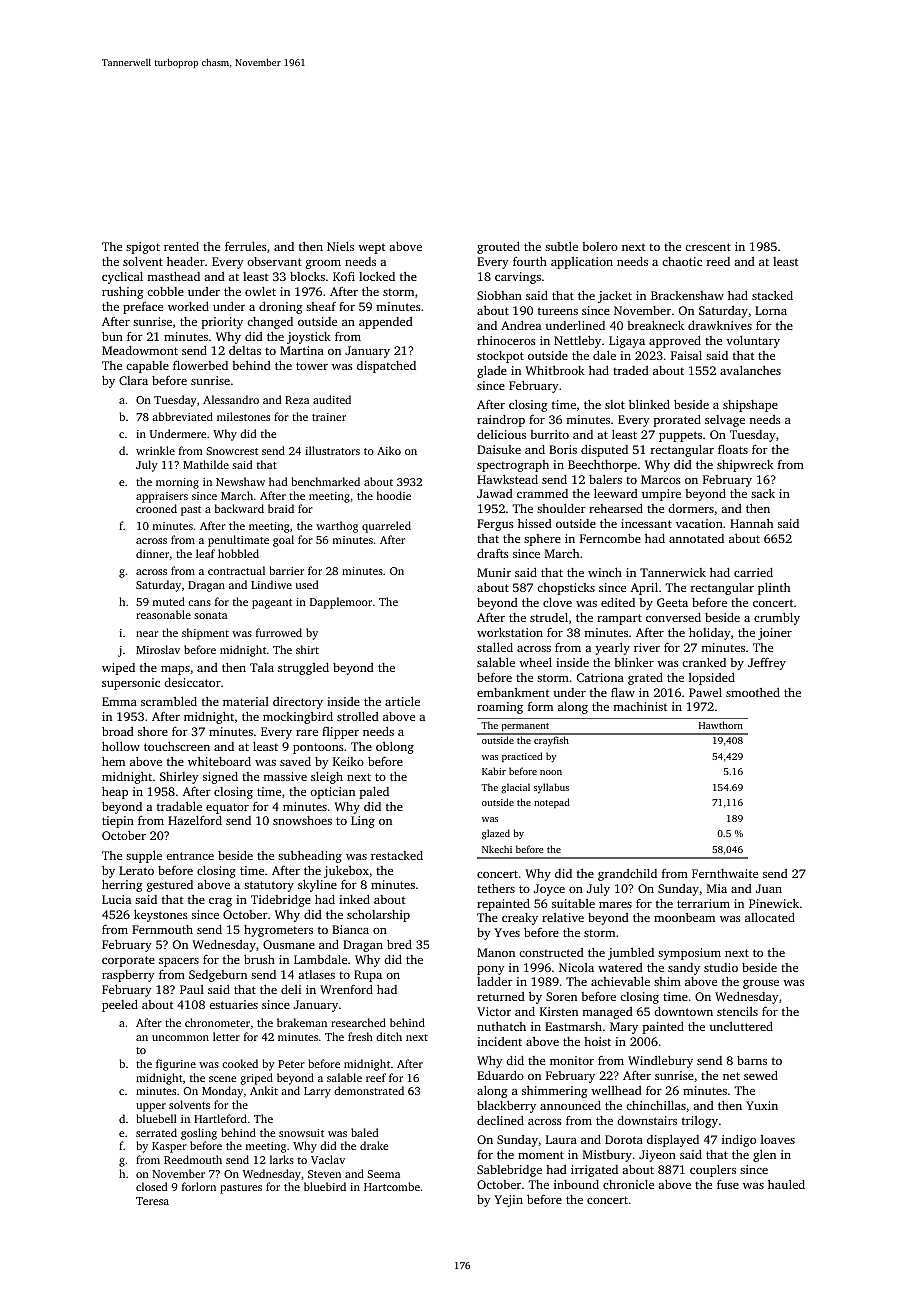 This page has width=908, height=1316. I want to click on subtle, so click(561, 246).
